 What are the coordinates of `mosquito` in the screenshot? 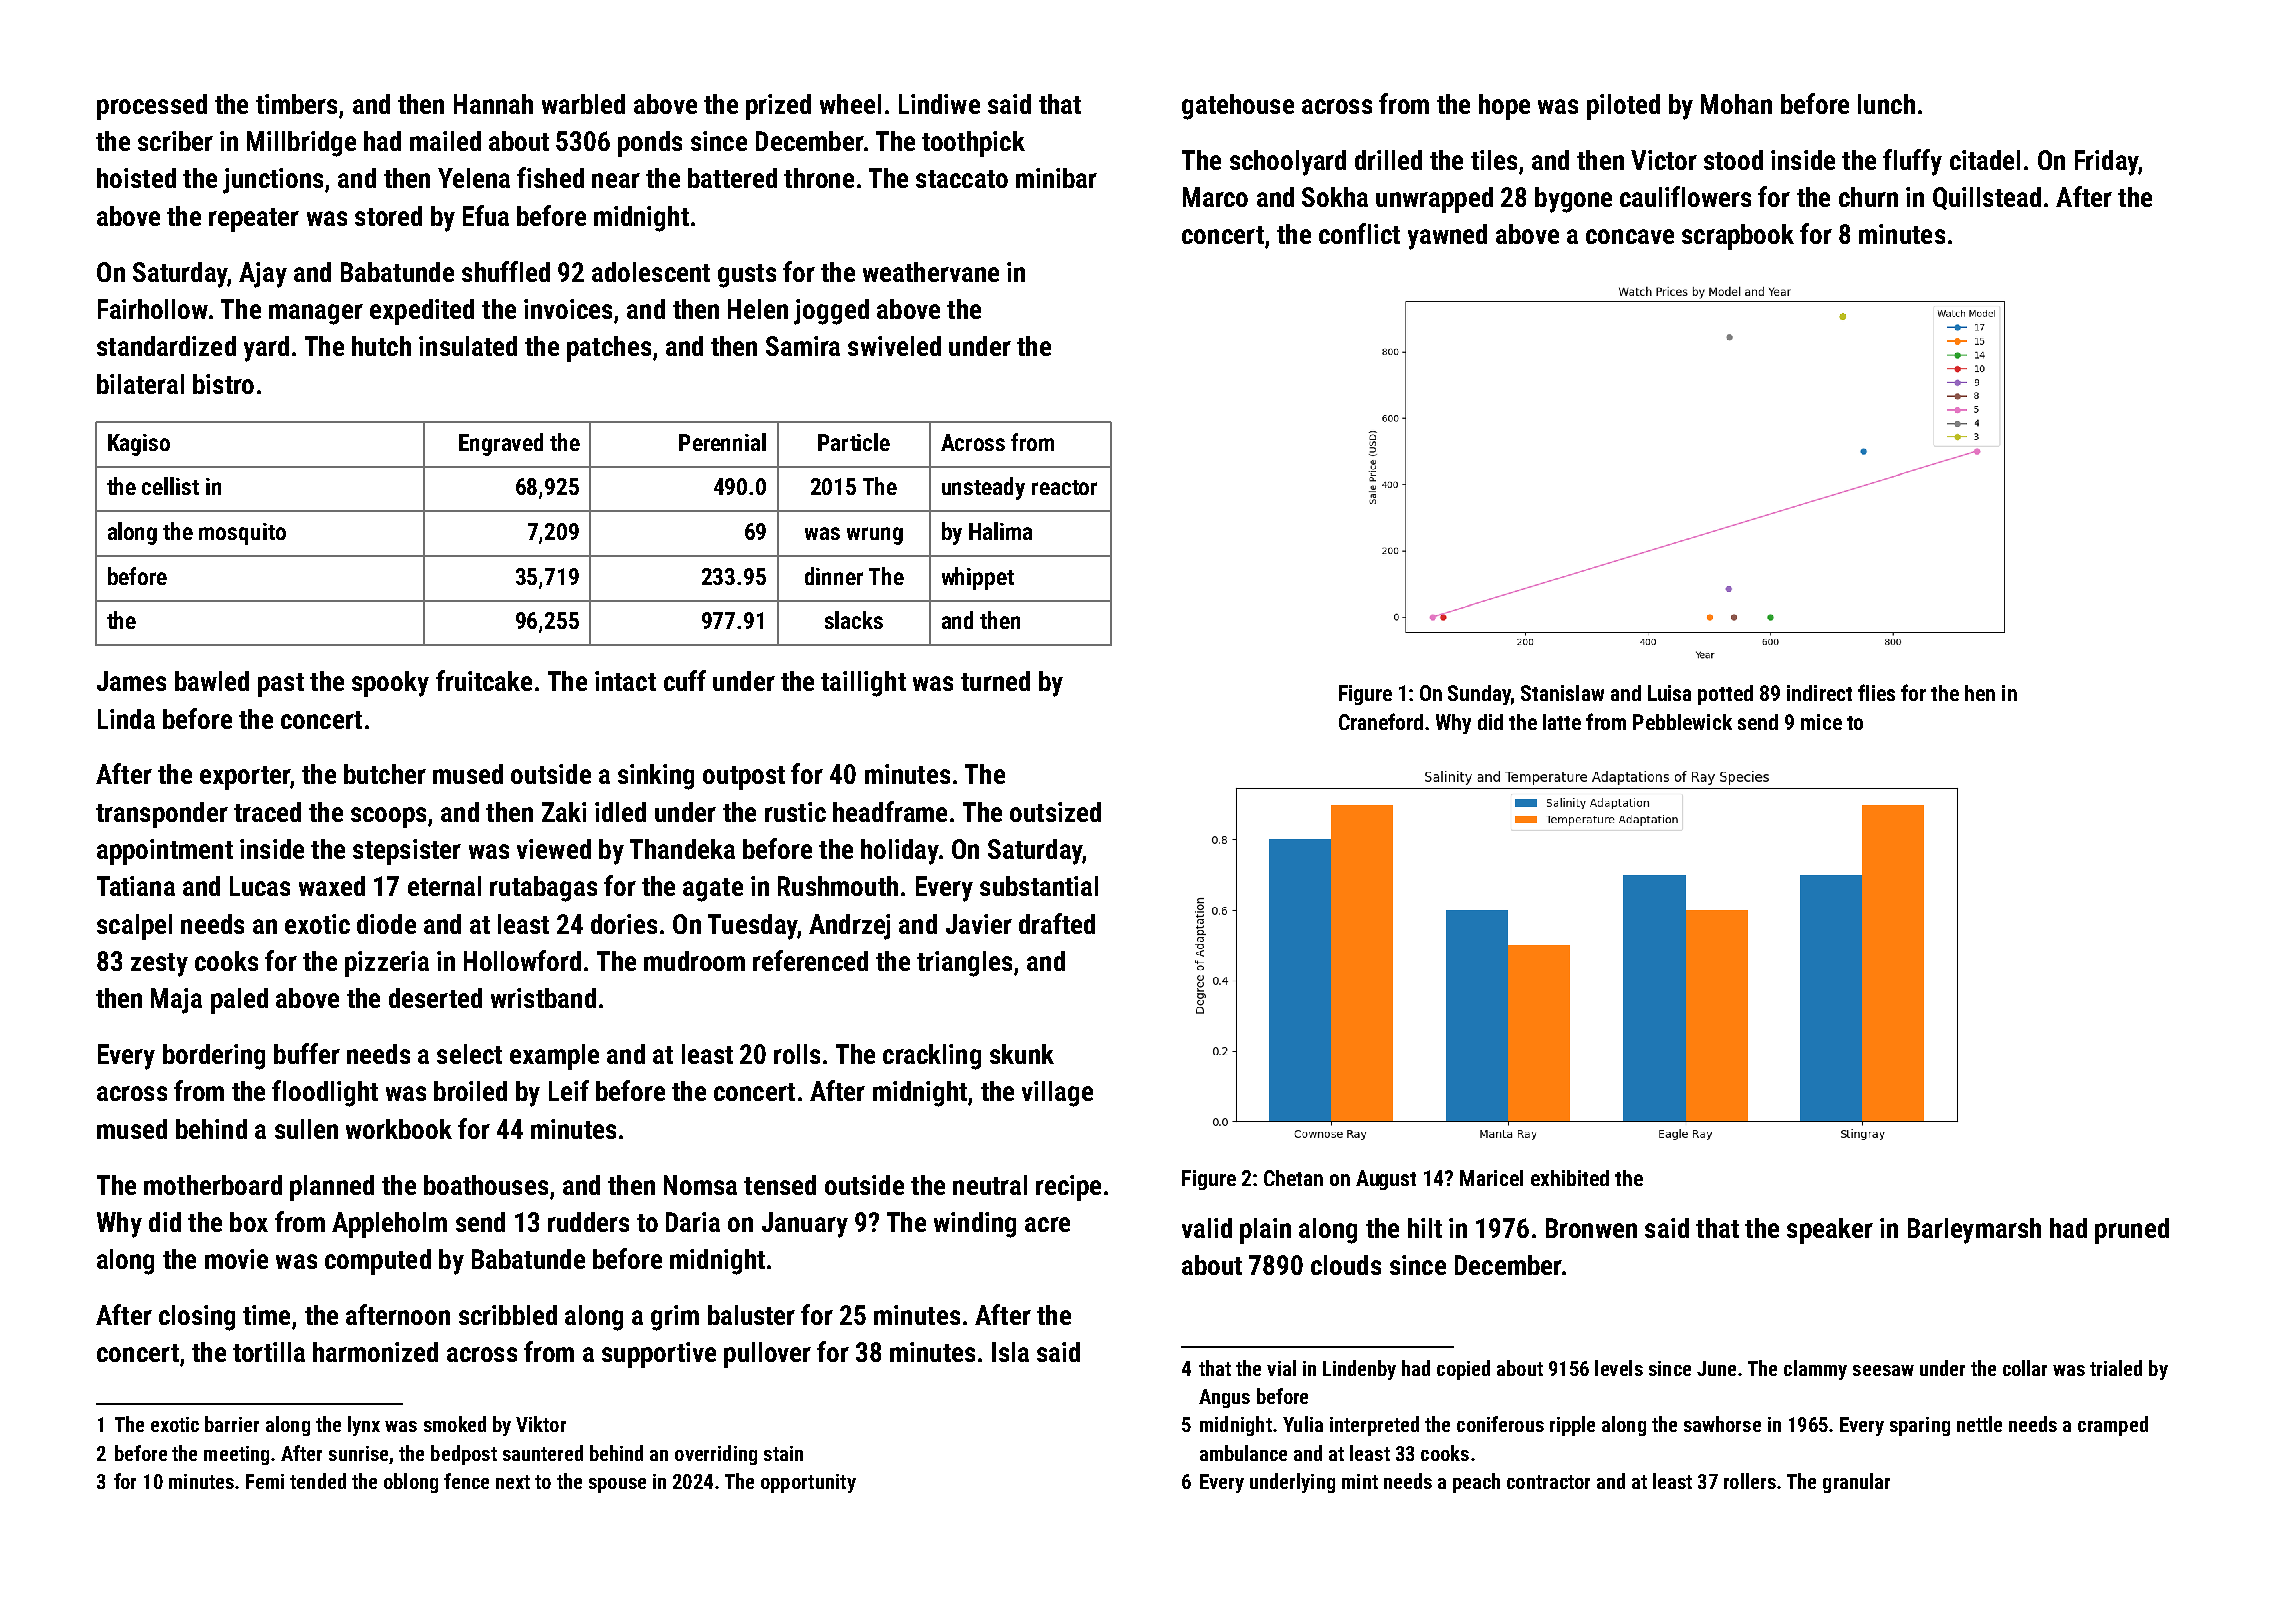 It's located at (242, 534).
